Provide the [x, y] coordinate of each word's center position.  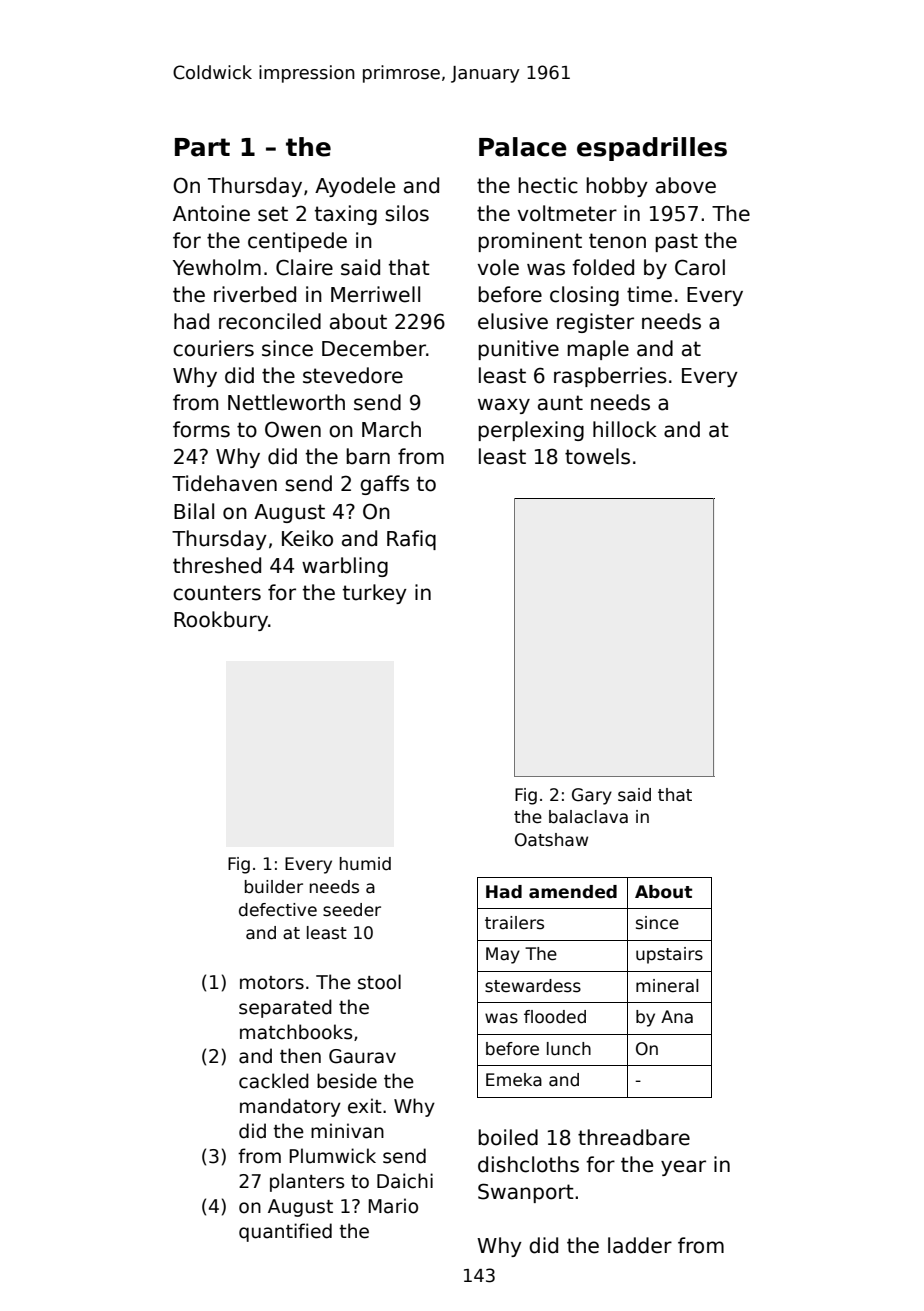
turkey [375, 594]
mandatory [290, 1107]
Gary [592, 796]
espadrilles [652, 149]
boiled [508, 1137]
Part [202, 147]
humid [365, 864]
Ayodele [355, 187]
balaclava [588, 817]
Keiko [307, 538]
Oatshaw [551, 840]
